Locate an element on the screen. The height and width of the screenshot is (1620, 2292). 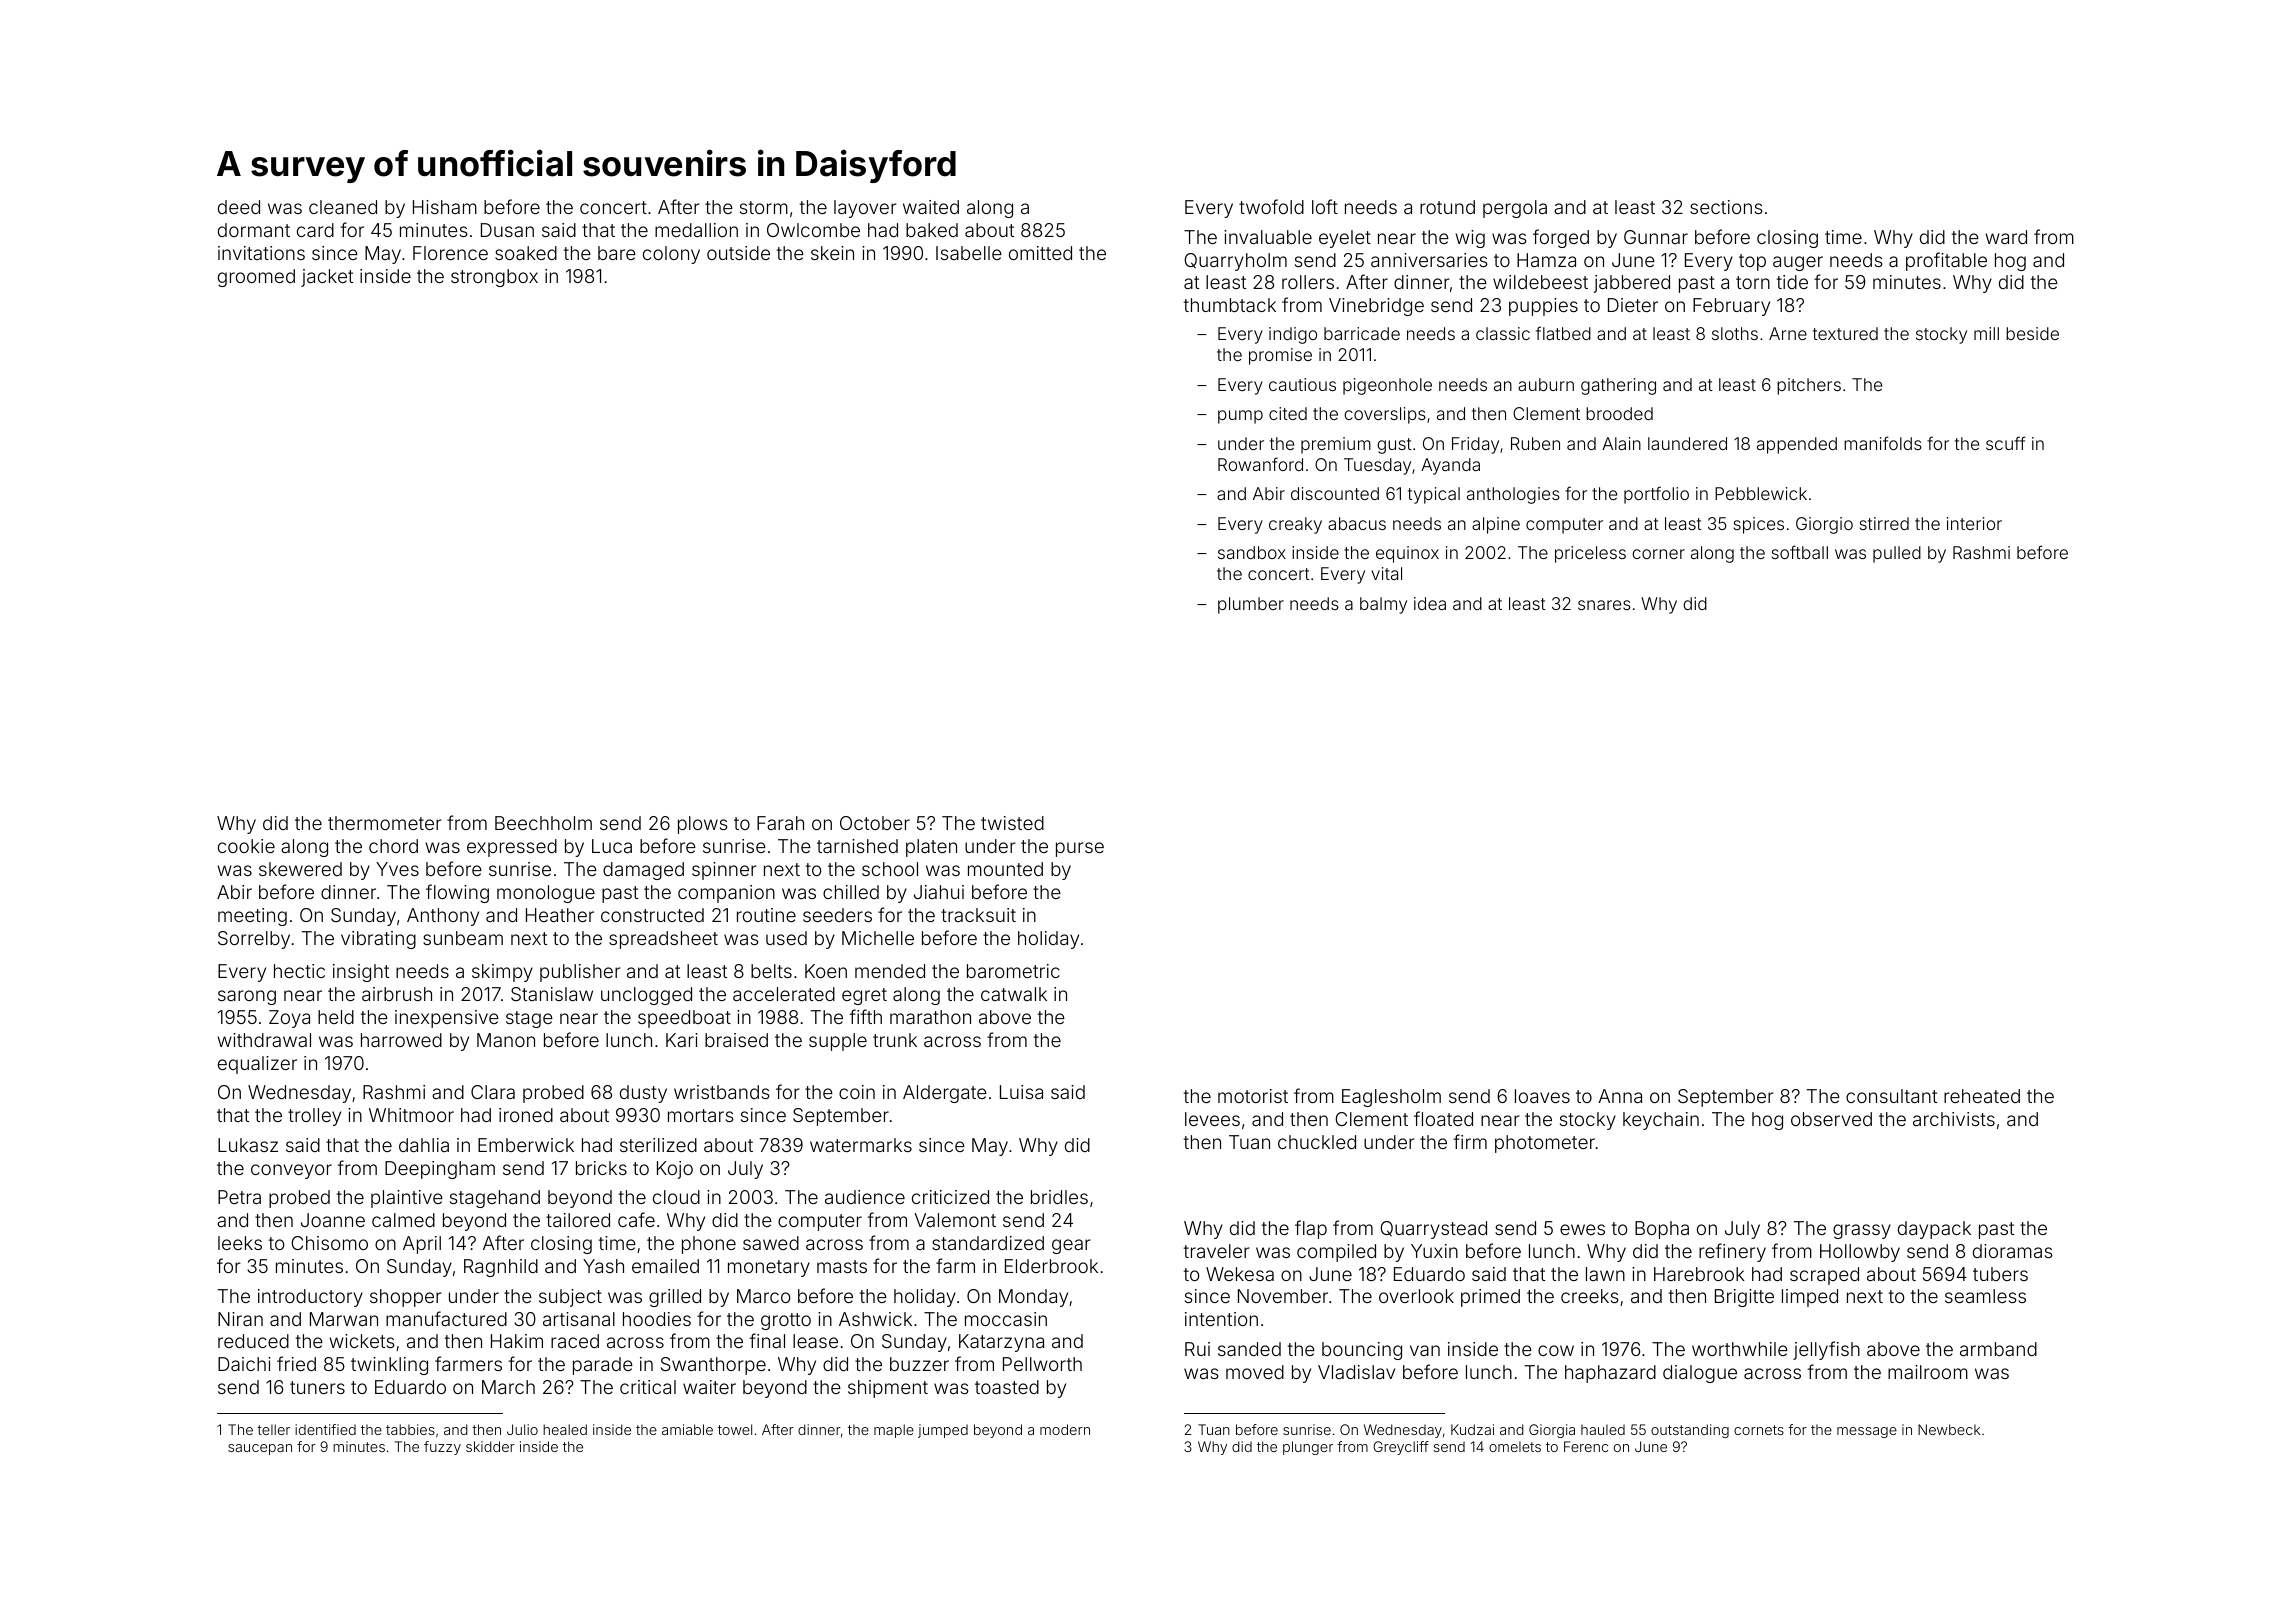
sections is located at coordinates (1726, 207).
